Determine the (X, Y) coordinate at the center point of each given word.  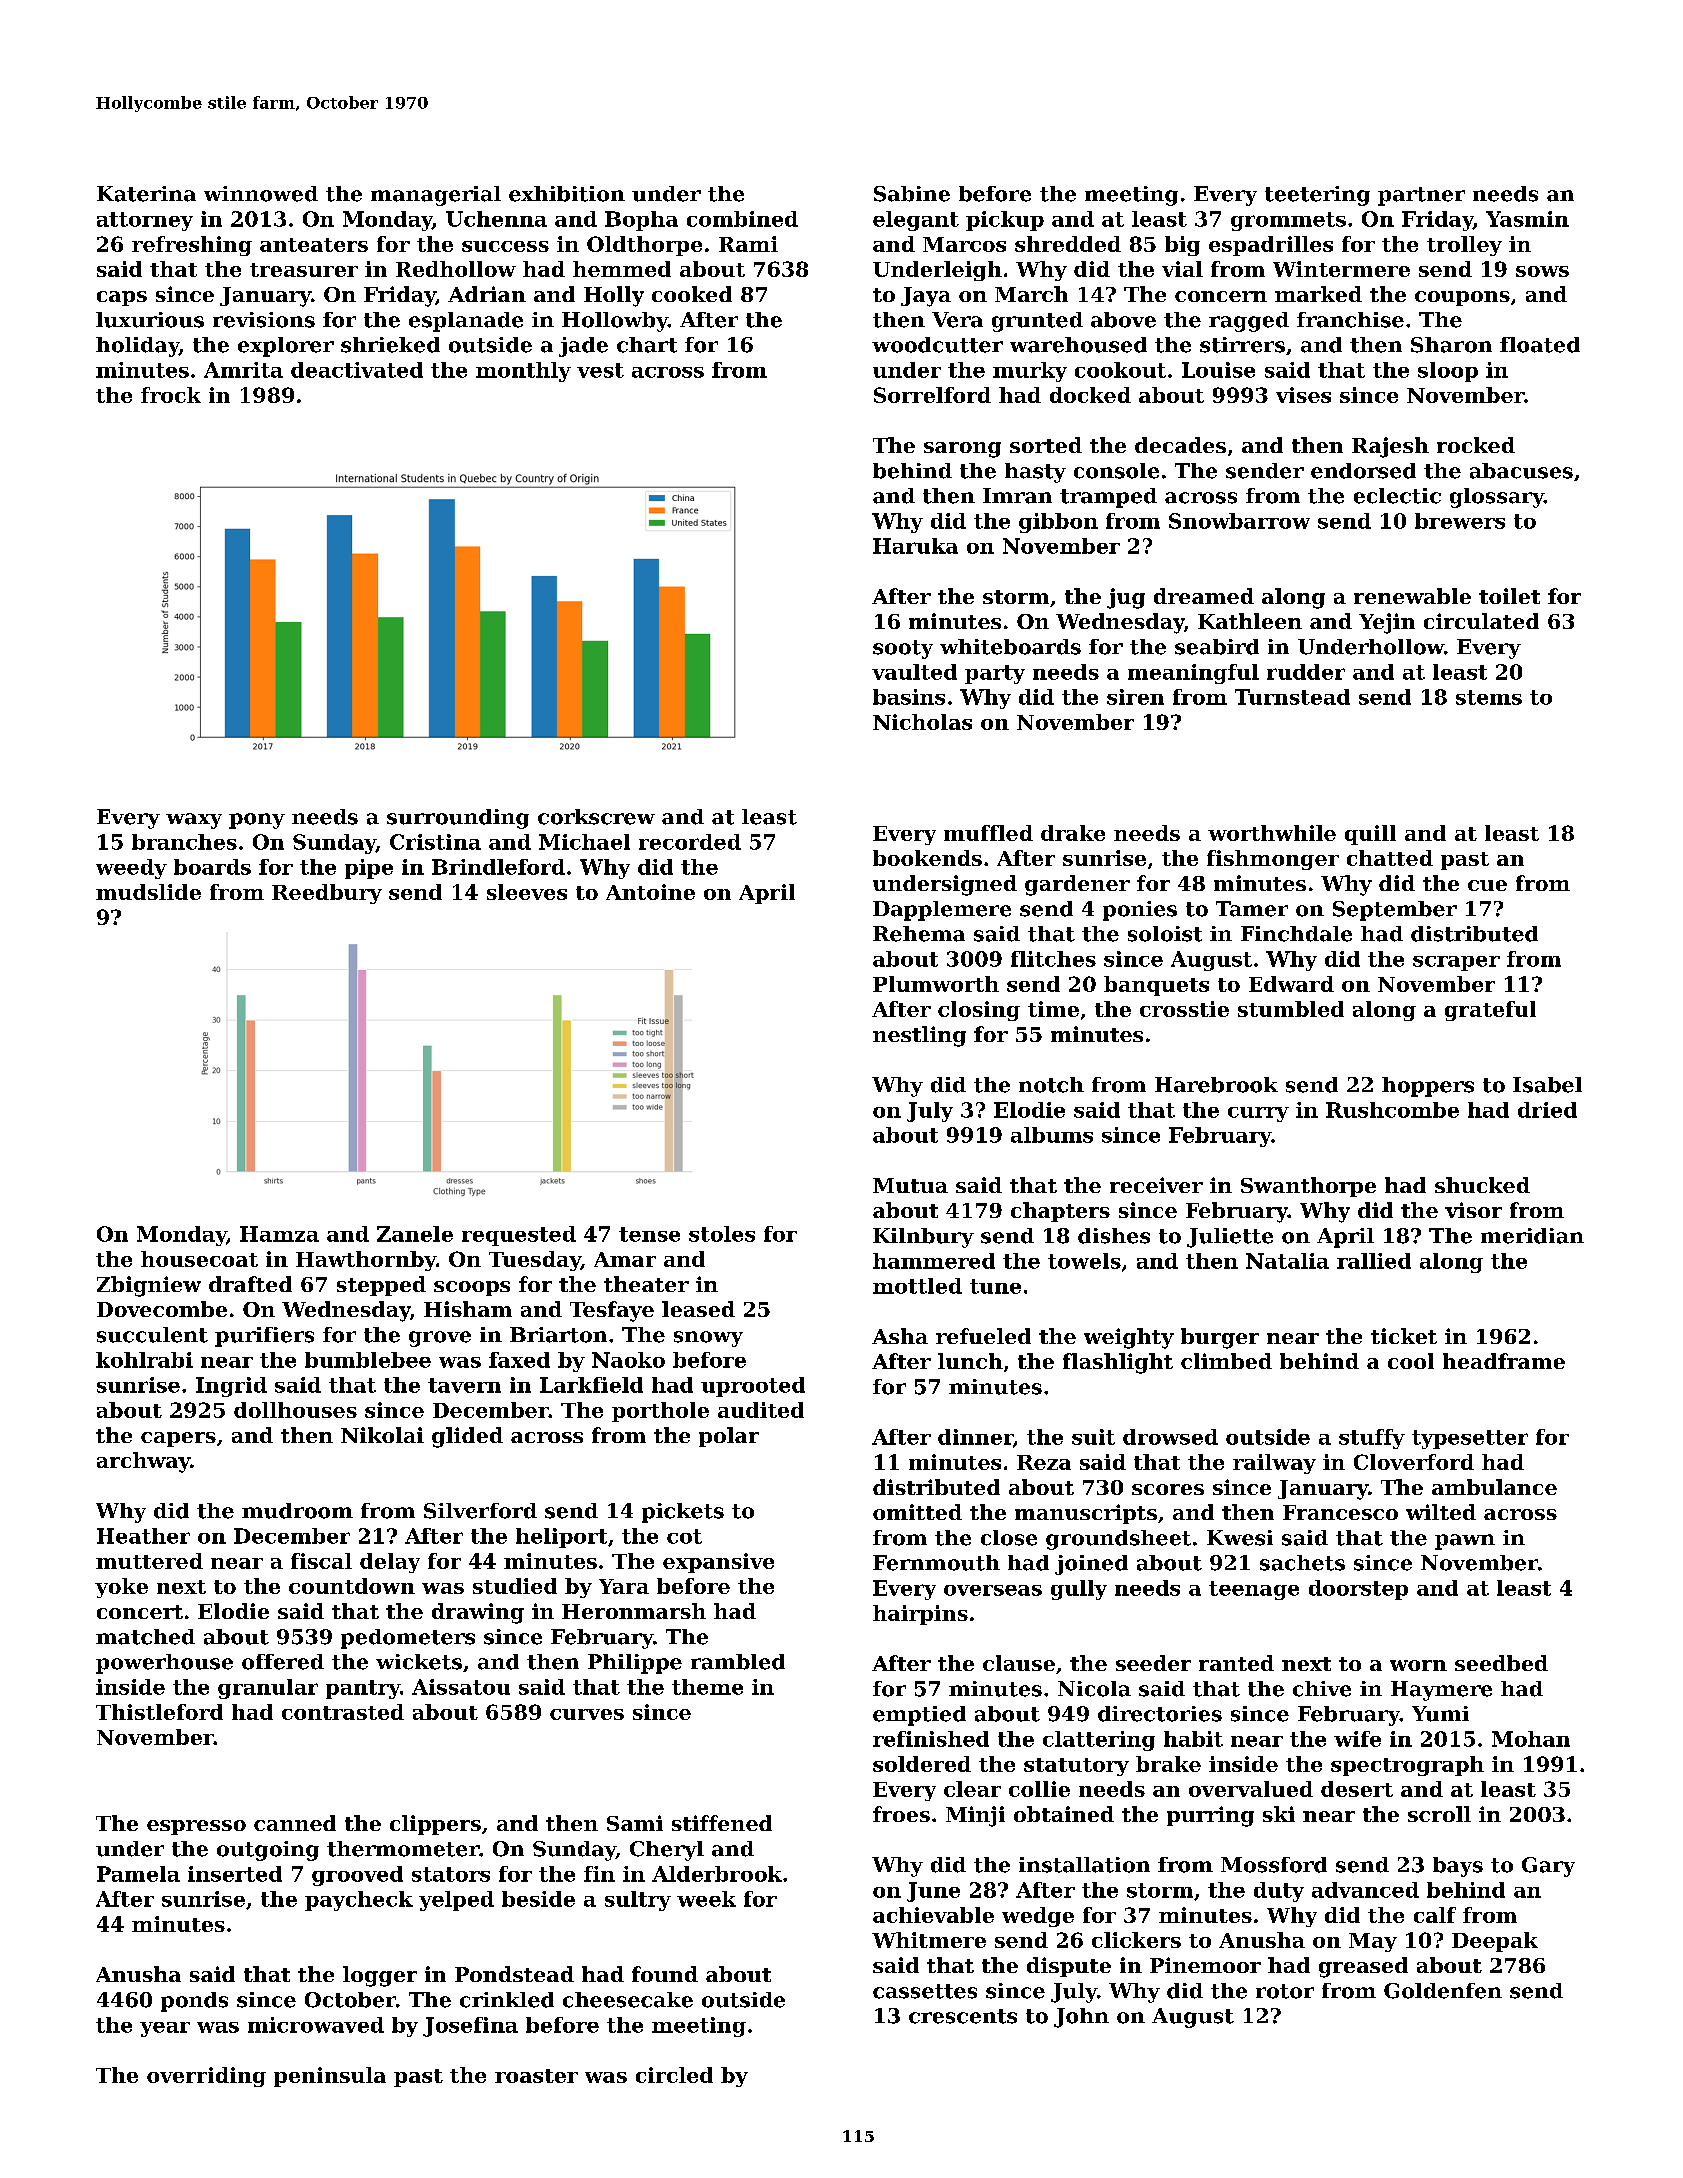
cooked (692, 294)
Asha (900, 1336)
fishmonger (1273, 860)
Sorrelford (932, 395)
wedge (1038, 1917)
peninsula (330, 2077)
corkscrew (596, 817)
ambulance (1494, 1487)
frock (171, 395)
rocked (1476, 445)
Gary (1548, 1867)
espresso (196, 1827)
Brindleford (498, 867)
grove (440, 1339)
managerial (436, 196)
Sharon (1451, 345)
